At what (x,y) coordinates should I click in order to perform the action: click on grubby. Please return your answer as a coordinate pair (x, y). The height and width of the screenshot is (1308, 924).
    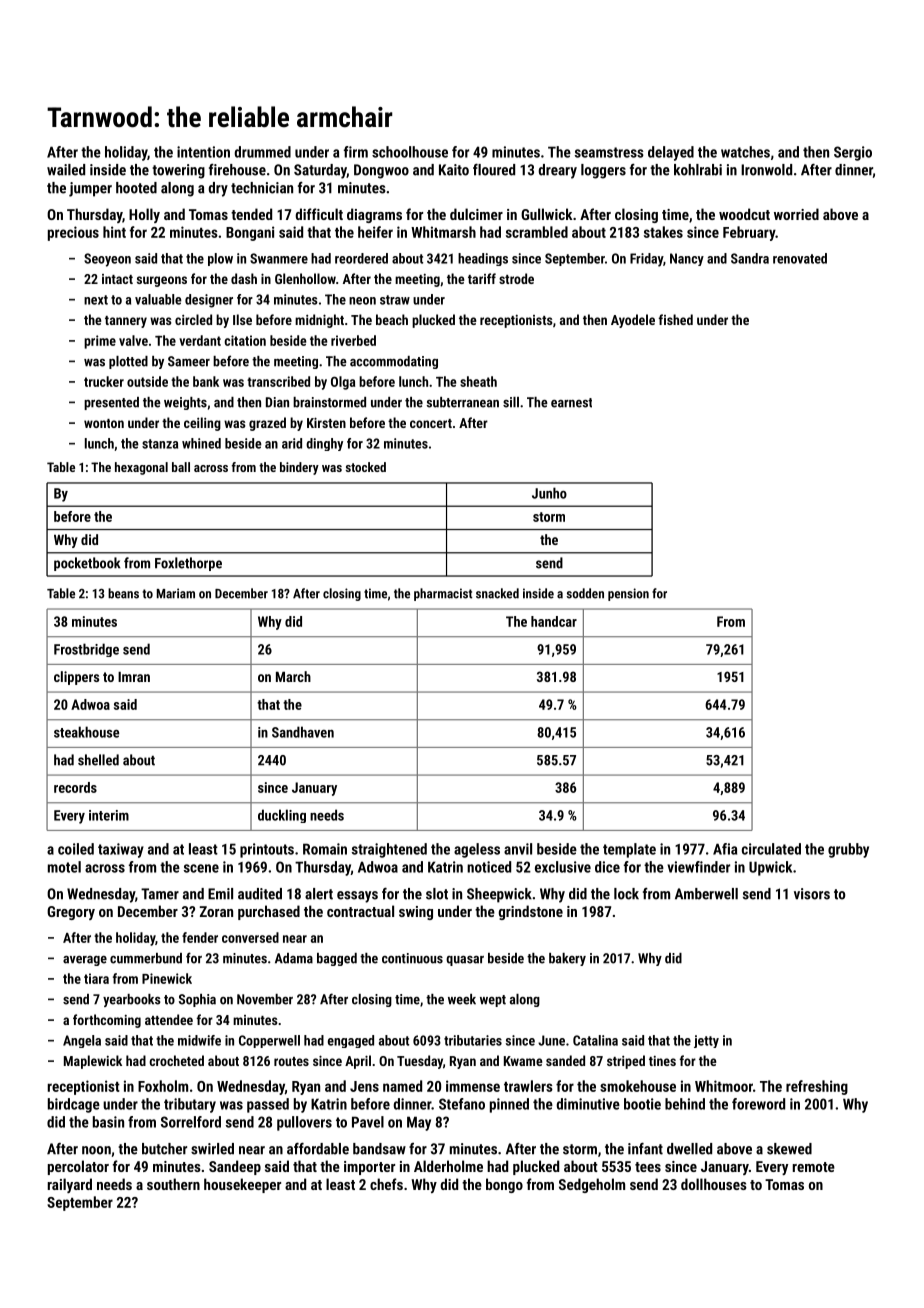
    Looking at the image, I should click on (848, 850).
